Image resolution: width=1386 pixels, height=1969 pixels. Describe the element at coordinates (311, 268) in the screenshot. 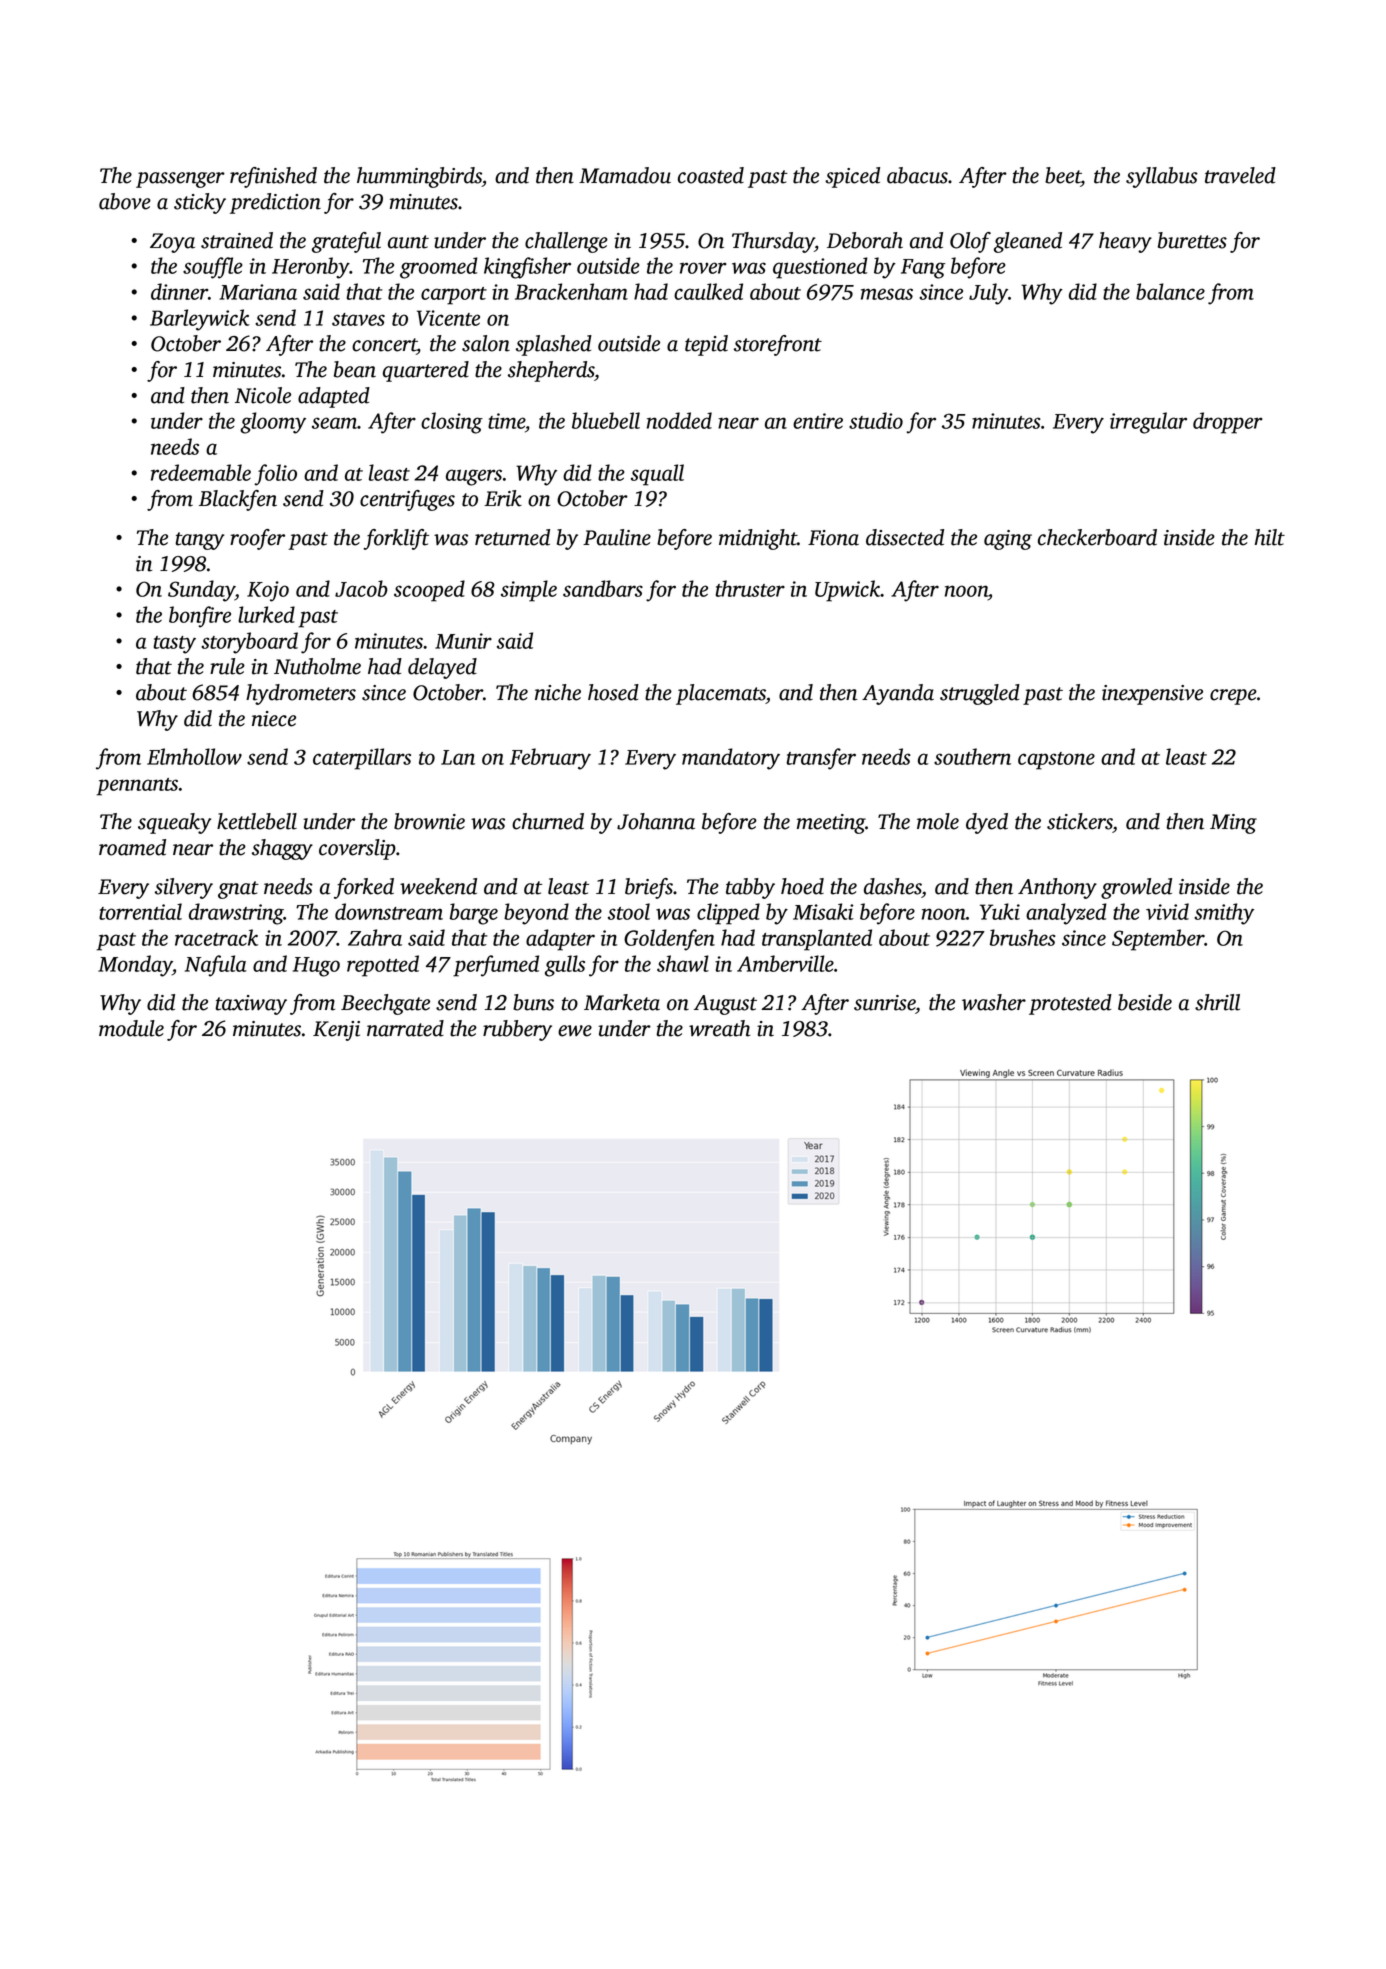

I see `Heronby` at that location.
